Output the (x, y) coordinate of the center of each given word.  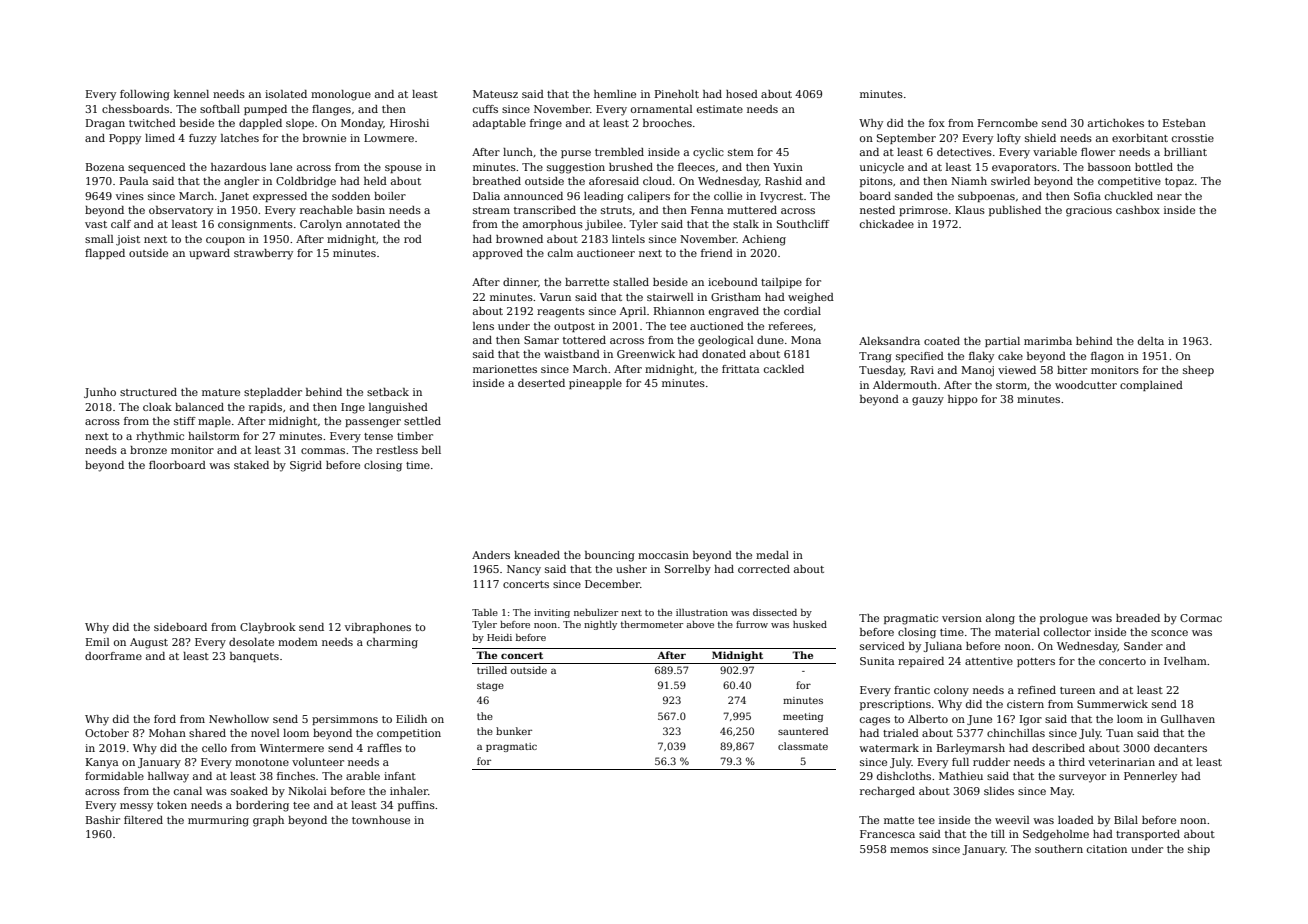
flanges (331, 110)
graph (268, 821)
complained (1151, 386)
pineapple (595, 384)
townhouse (381, 820)
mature (221, 392)
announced (533, 196)
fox (937, 123)
